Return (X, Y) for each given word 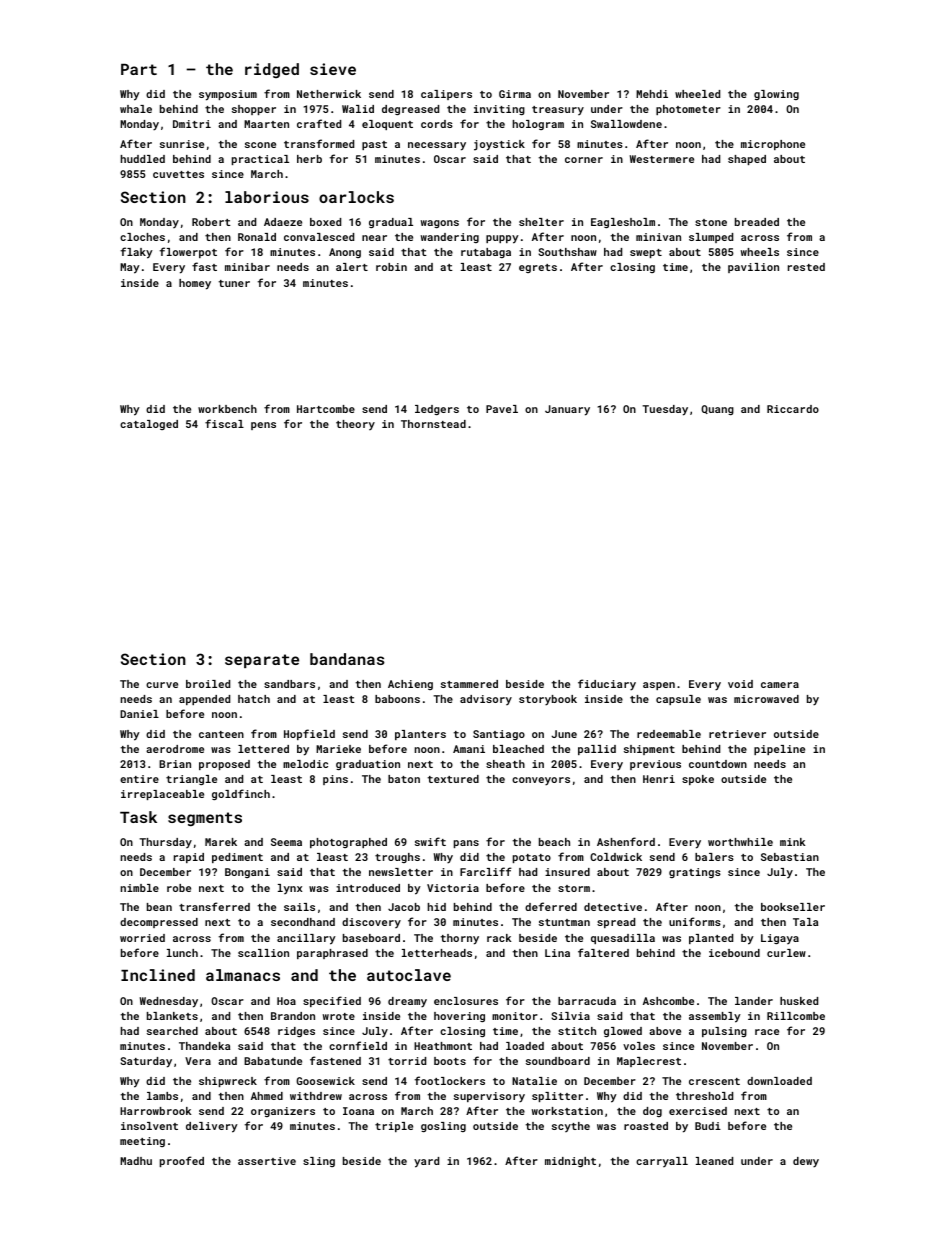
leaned (714, 1161)
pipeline (779, 750)
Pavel (502, 409)
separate (262, 661)
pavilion (753, 268)
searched (172, 1031)
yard (426, 1162)
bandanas (347, 659)
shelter (541, 222)
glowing (776, 95)
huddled (143, 159)
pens (263, 426)
